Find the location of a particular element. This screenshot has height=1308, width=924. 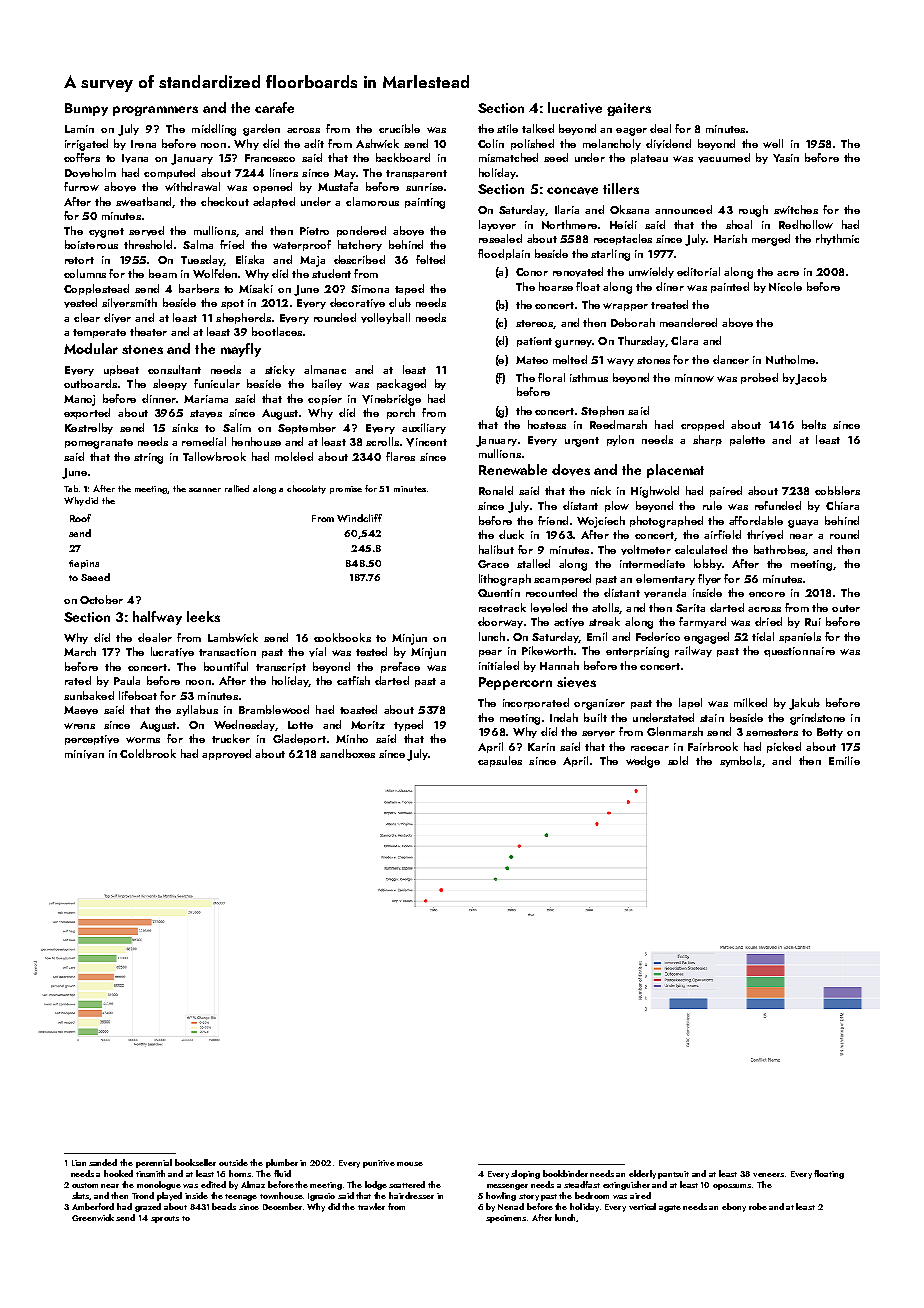

Lambwick is located at coordinates (233, 637).
